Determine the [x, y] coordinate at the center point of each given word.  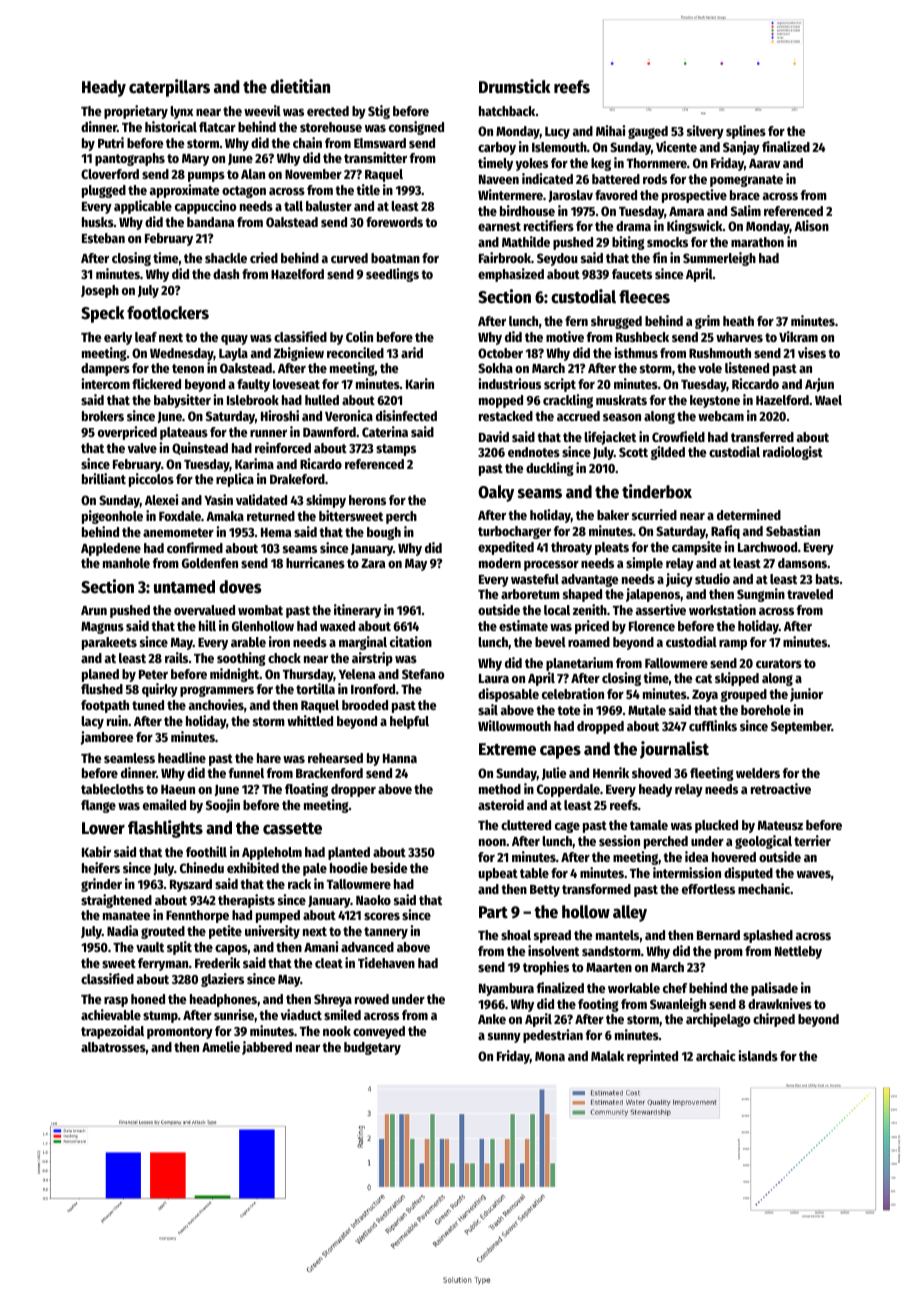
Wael [828, 400]
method [500, 789]
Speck [102, 314]
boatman [395, 258]
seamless [129, 758]
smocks [667, 242]
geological [763, 842]
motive [565, 336]
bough [384, 533]
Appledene [111, 549]
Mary [195, 160]
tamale [649, 825]
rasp [116, 1002]
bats [827, 579]
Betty [545, 891]
